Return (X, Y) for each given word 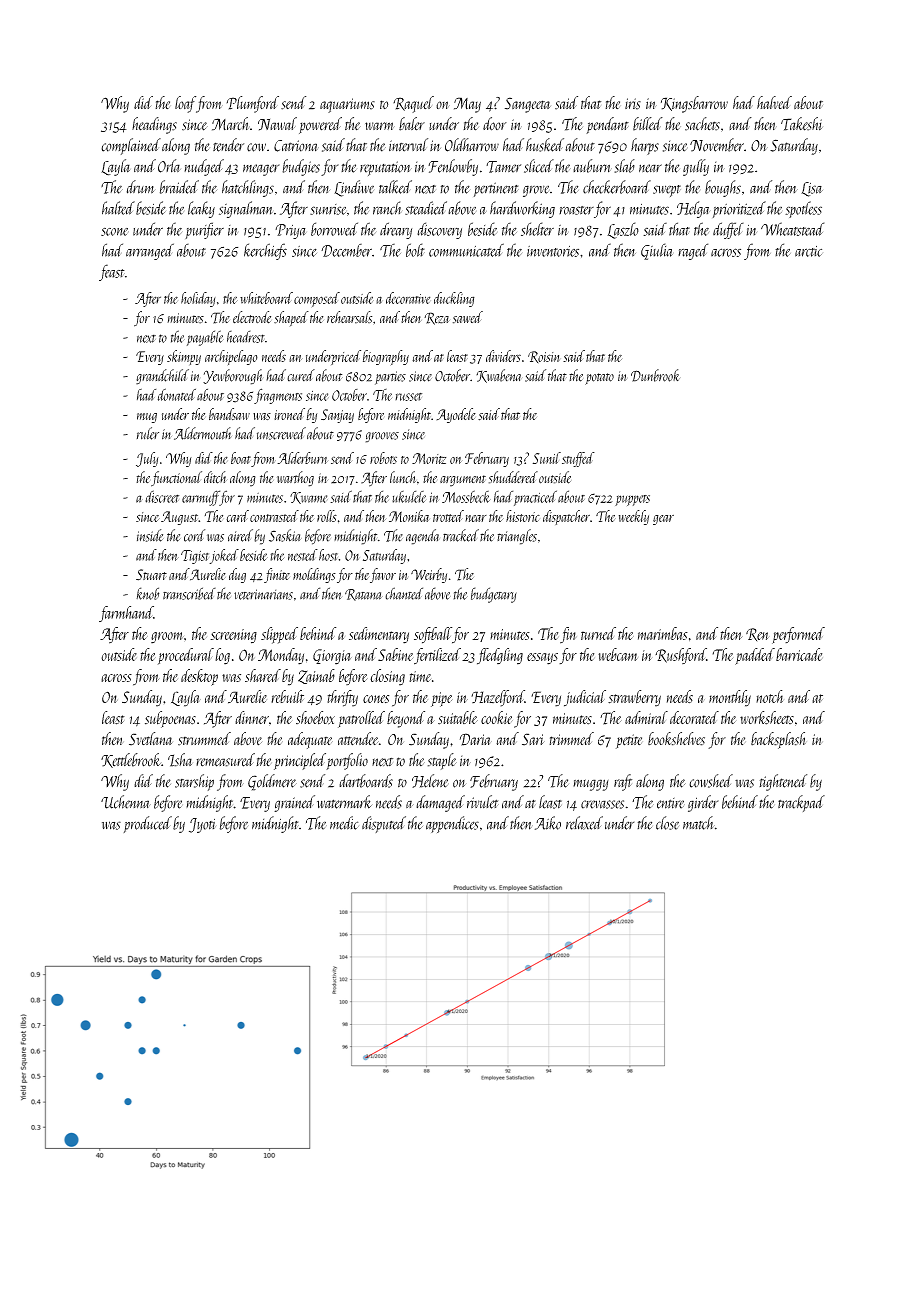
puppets (632, 500)
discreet (162, 496)
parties (390, 378)
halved (774, 102)
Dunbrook (655, 375)
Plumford (253, 104)
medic (344, 823)
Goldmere (272, 782)
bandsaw (229, 414)
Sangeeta (528, 105)
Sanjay (337, 416)
